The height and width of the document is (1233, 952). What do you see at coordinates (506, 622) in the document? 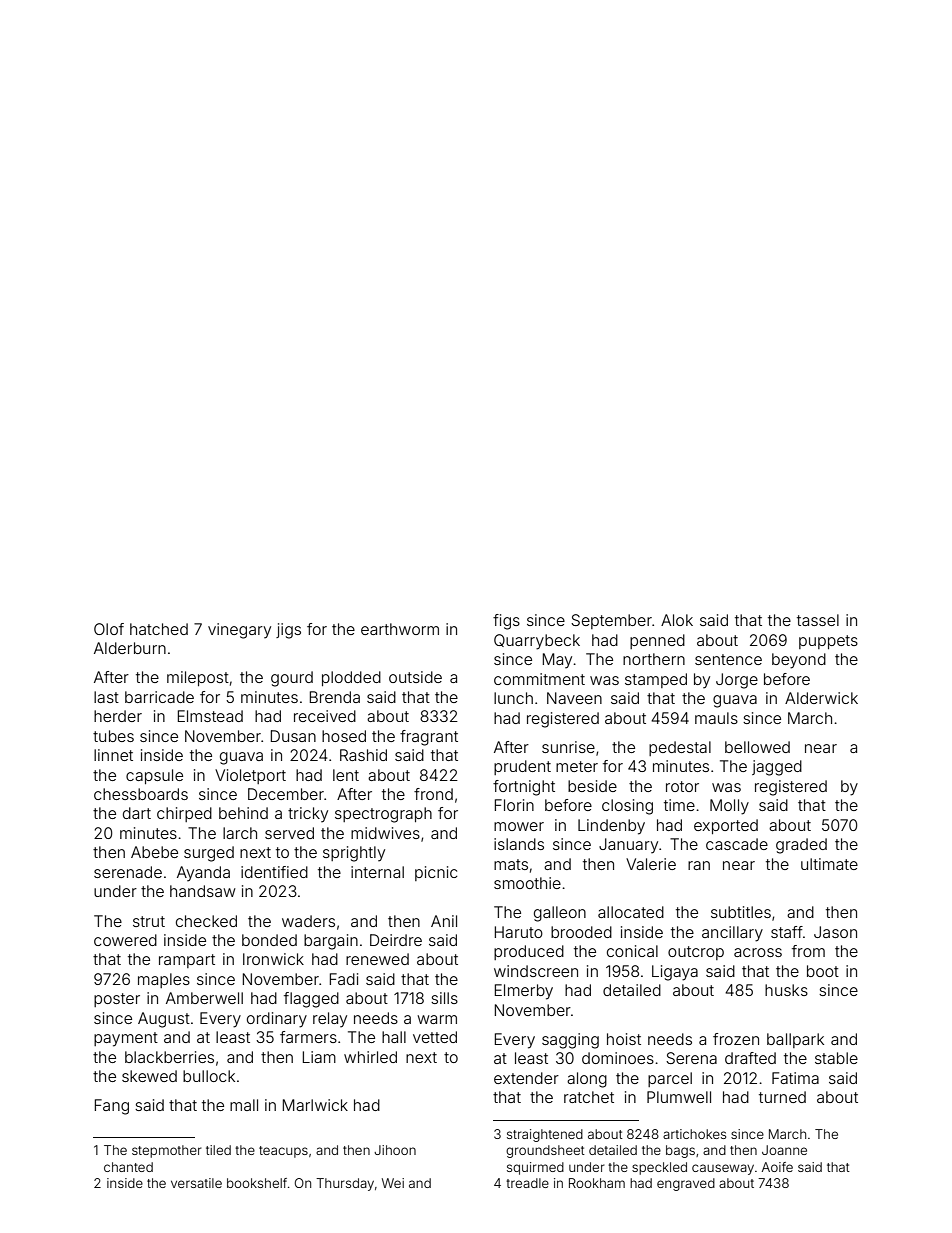
I see `figs` at bounding box center [506, 622].
